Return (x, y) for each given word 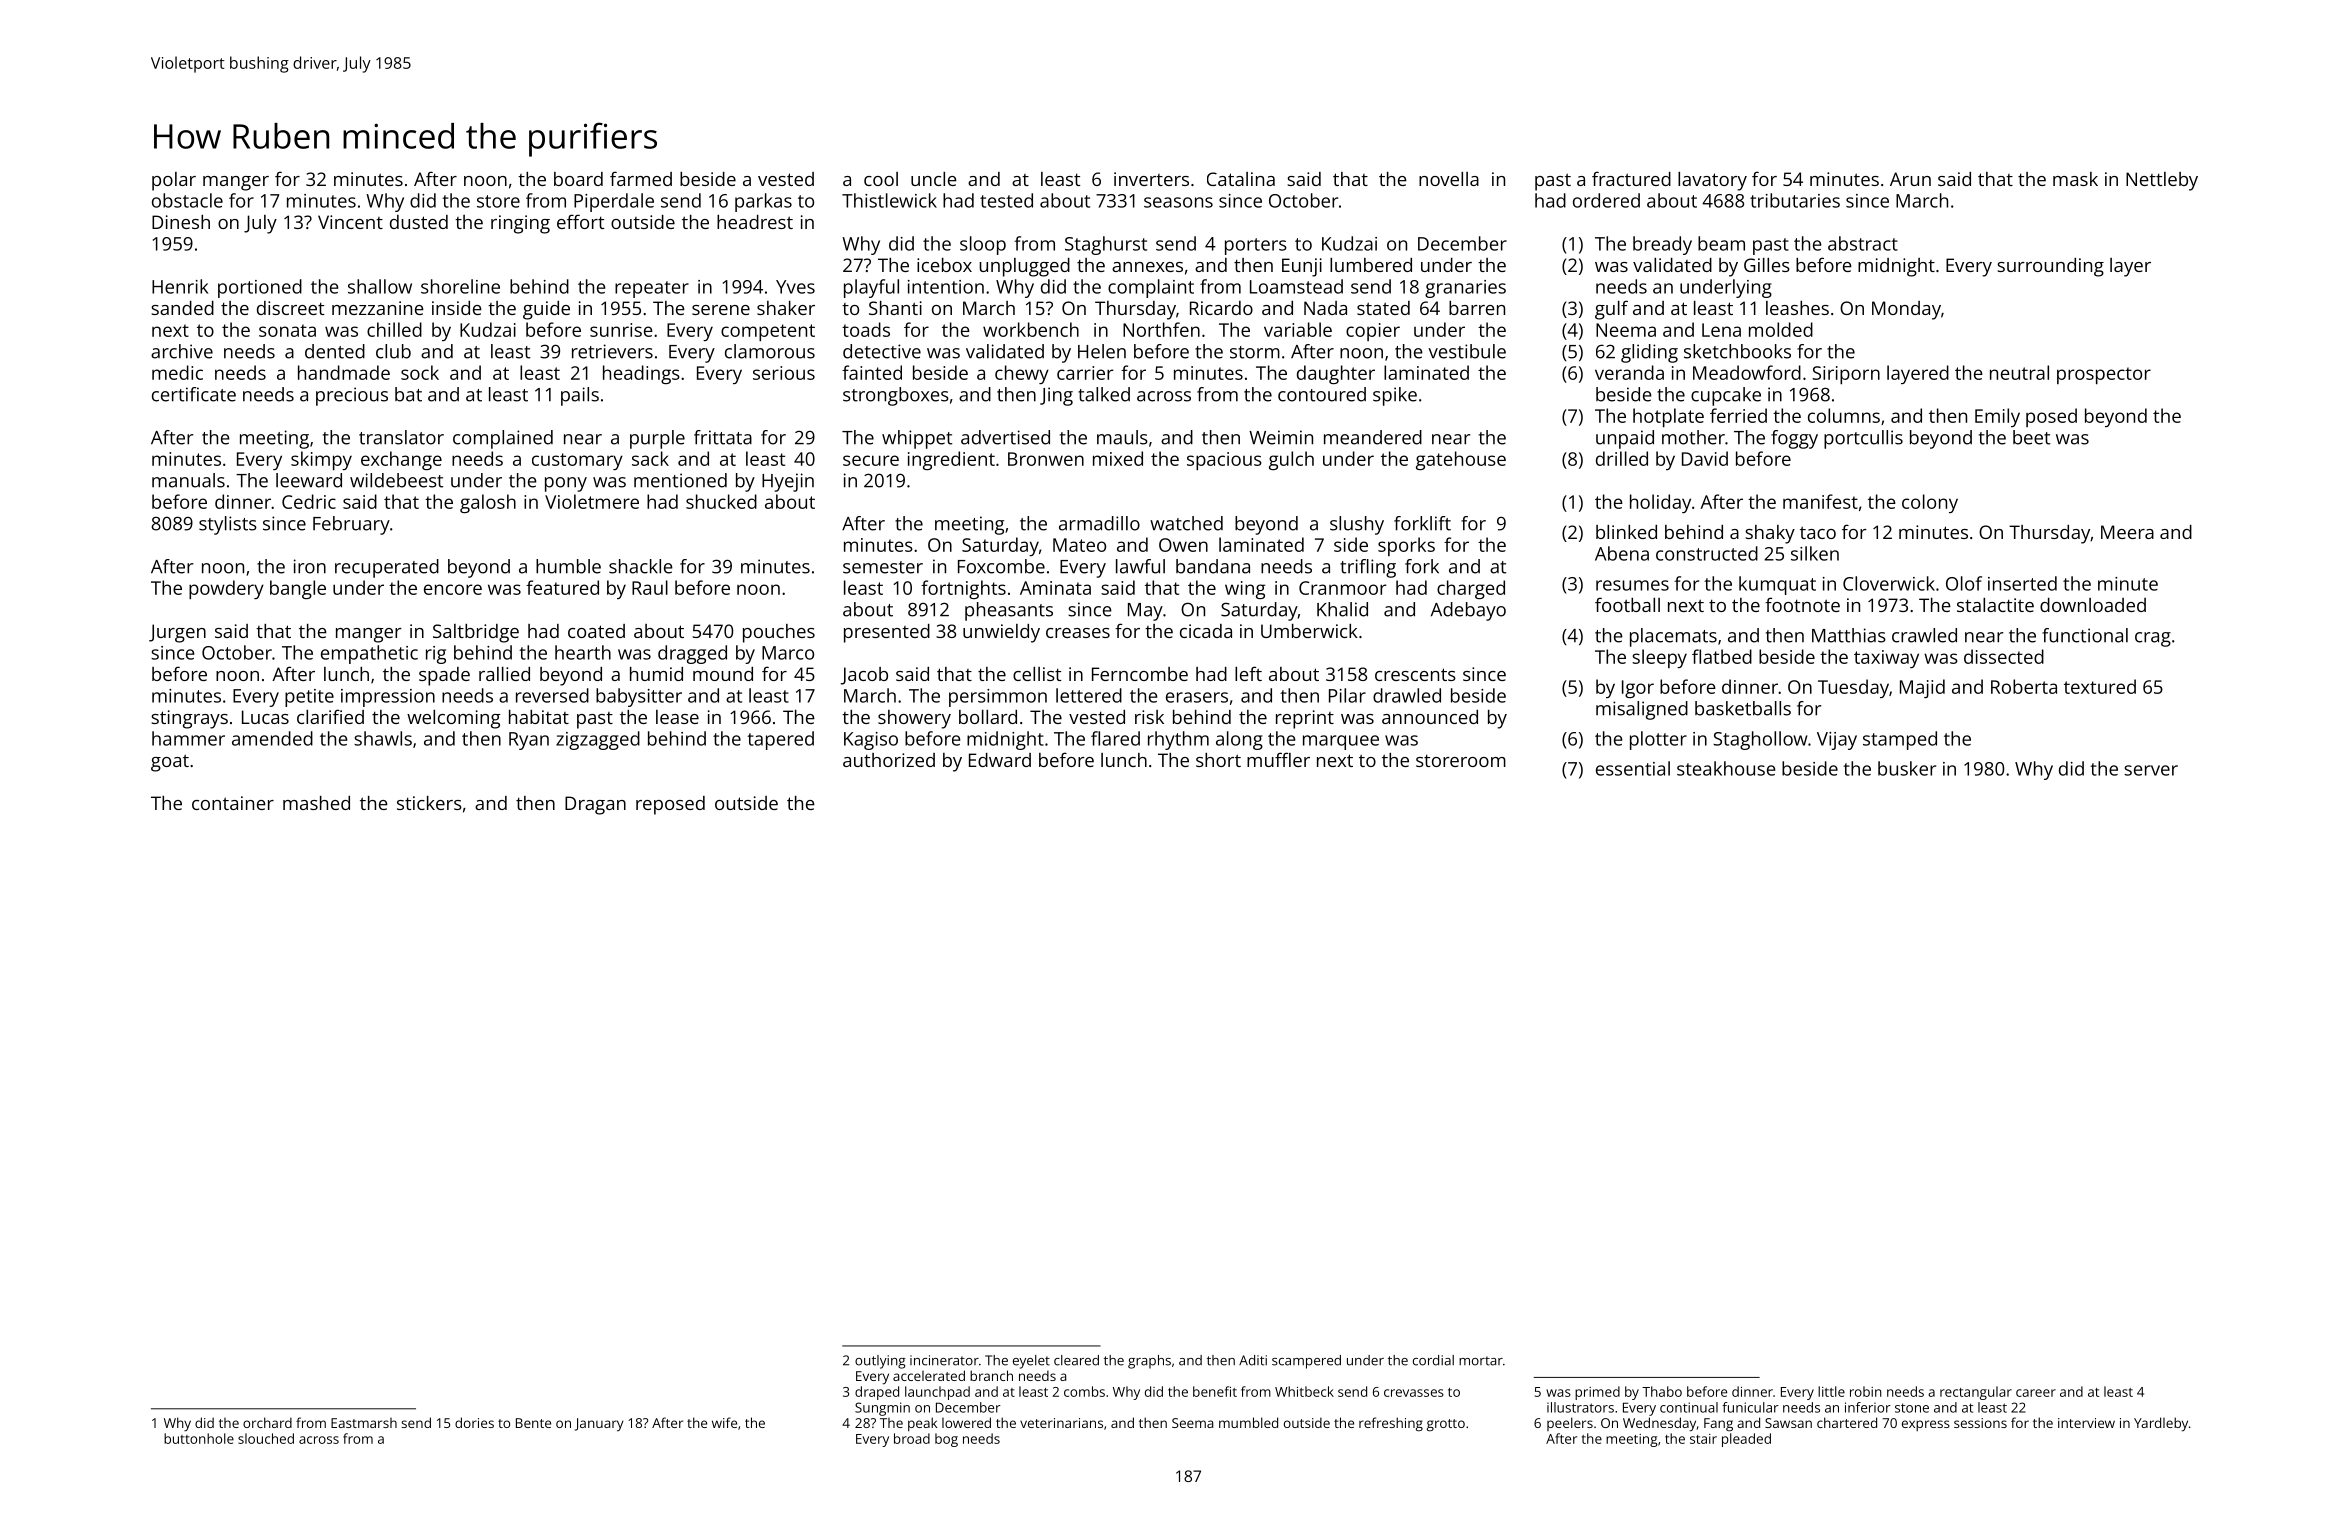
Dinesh (181, 222)
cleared (1076, 1360)
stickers (429, 803)
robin (1866, 1391)
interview (2086, 1423)
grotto (1446, 1425)
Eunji (1302, 267)
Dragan (595, 805)
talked (1104, 394)
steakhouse (1726, 768)
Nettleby (2162, 181)
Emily (1997, 417)
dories (474, 1422)
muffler (1278, 759)
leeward (309, 480)
